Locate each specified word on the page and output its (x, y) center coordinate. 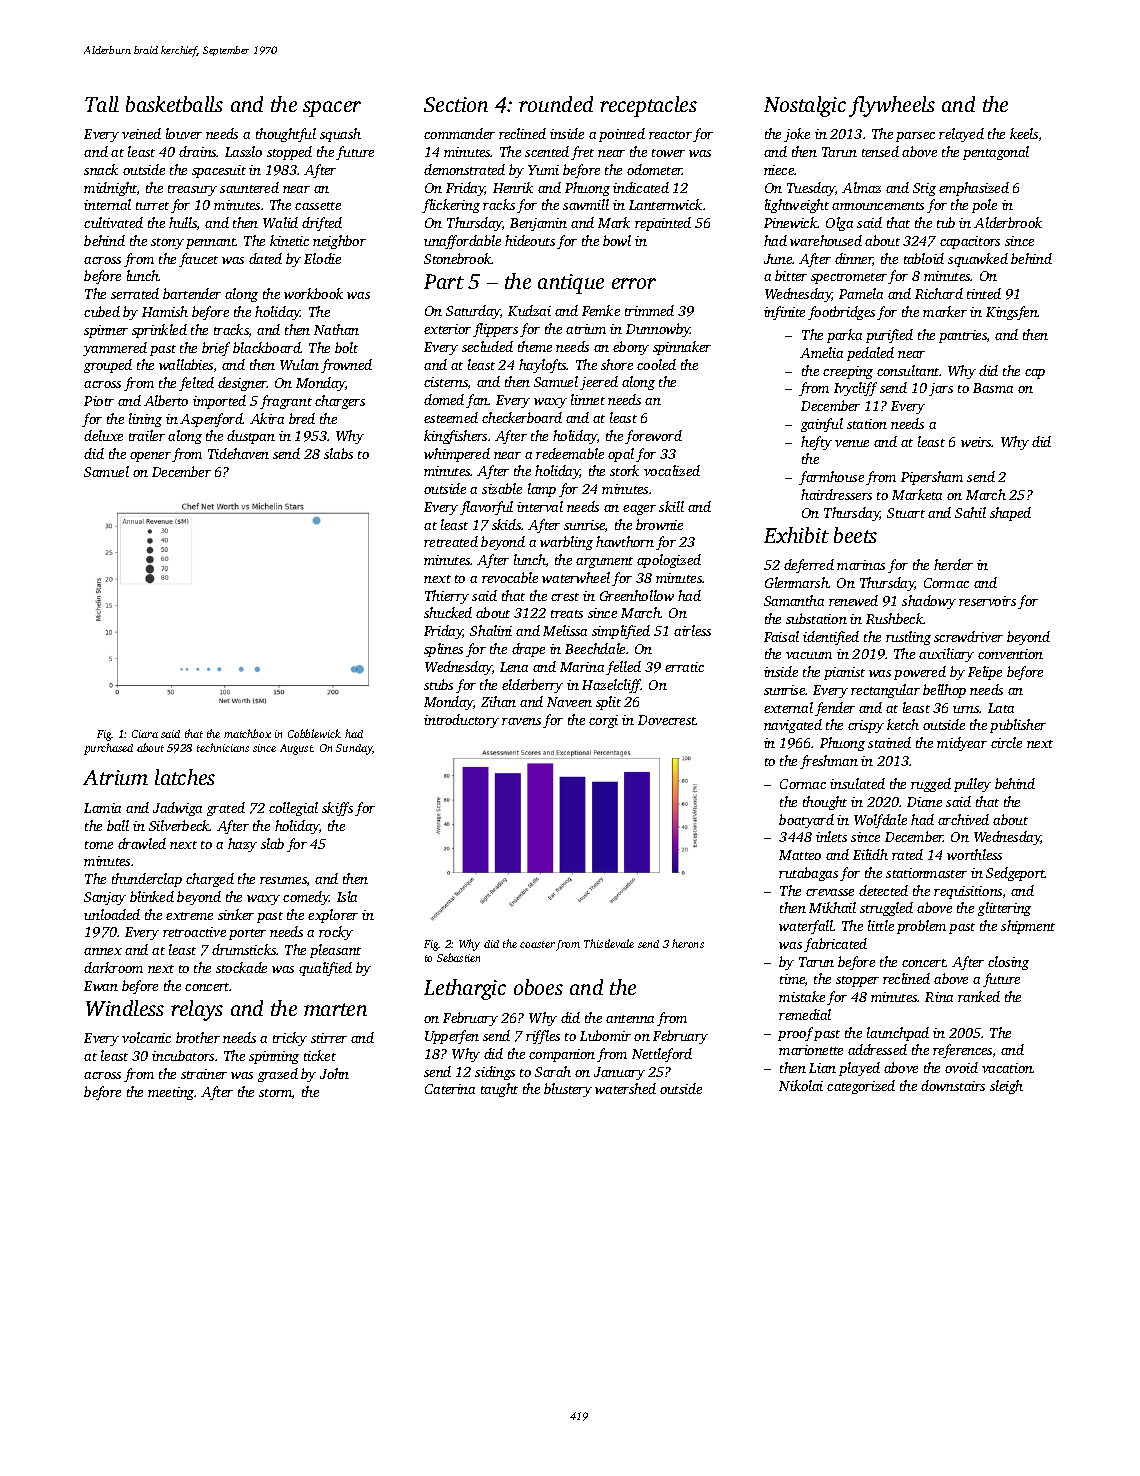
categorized (861, 1087)
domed (444, 399)
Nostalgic (805, 106)
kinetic (289, 240)
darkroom (113, 967)
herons (688, 943)
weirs (976, 442)
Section (456, 104)
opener (150, 457)
